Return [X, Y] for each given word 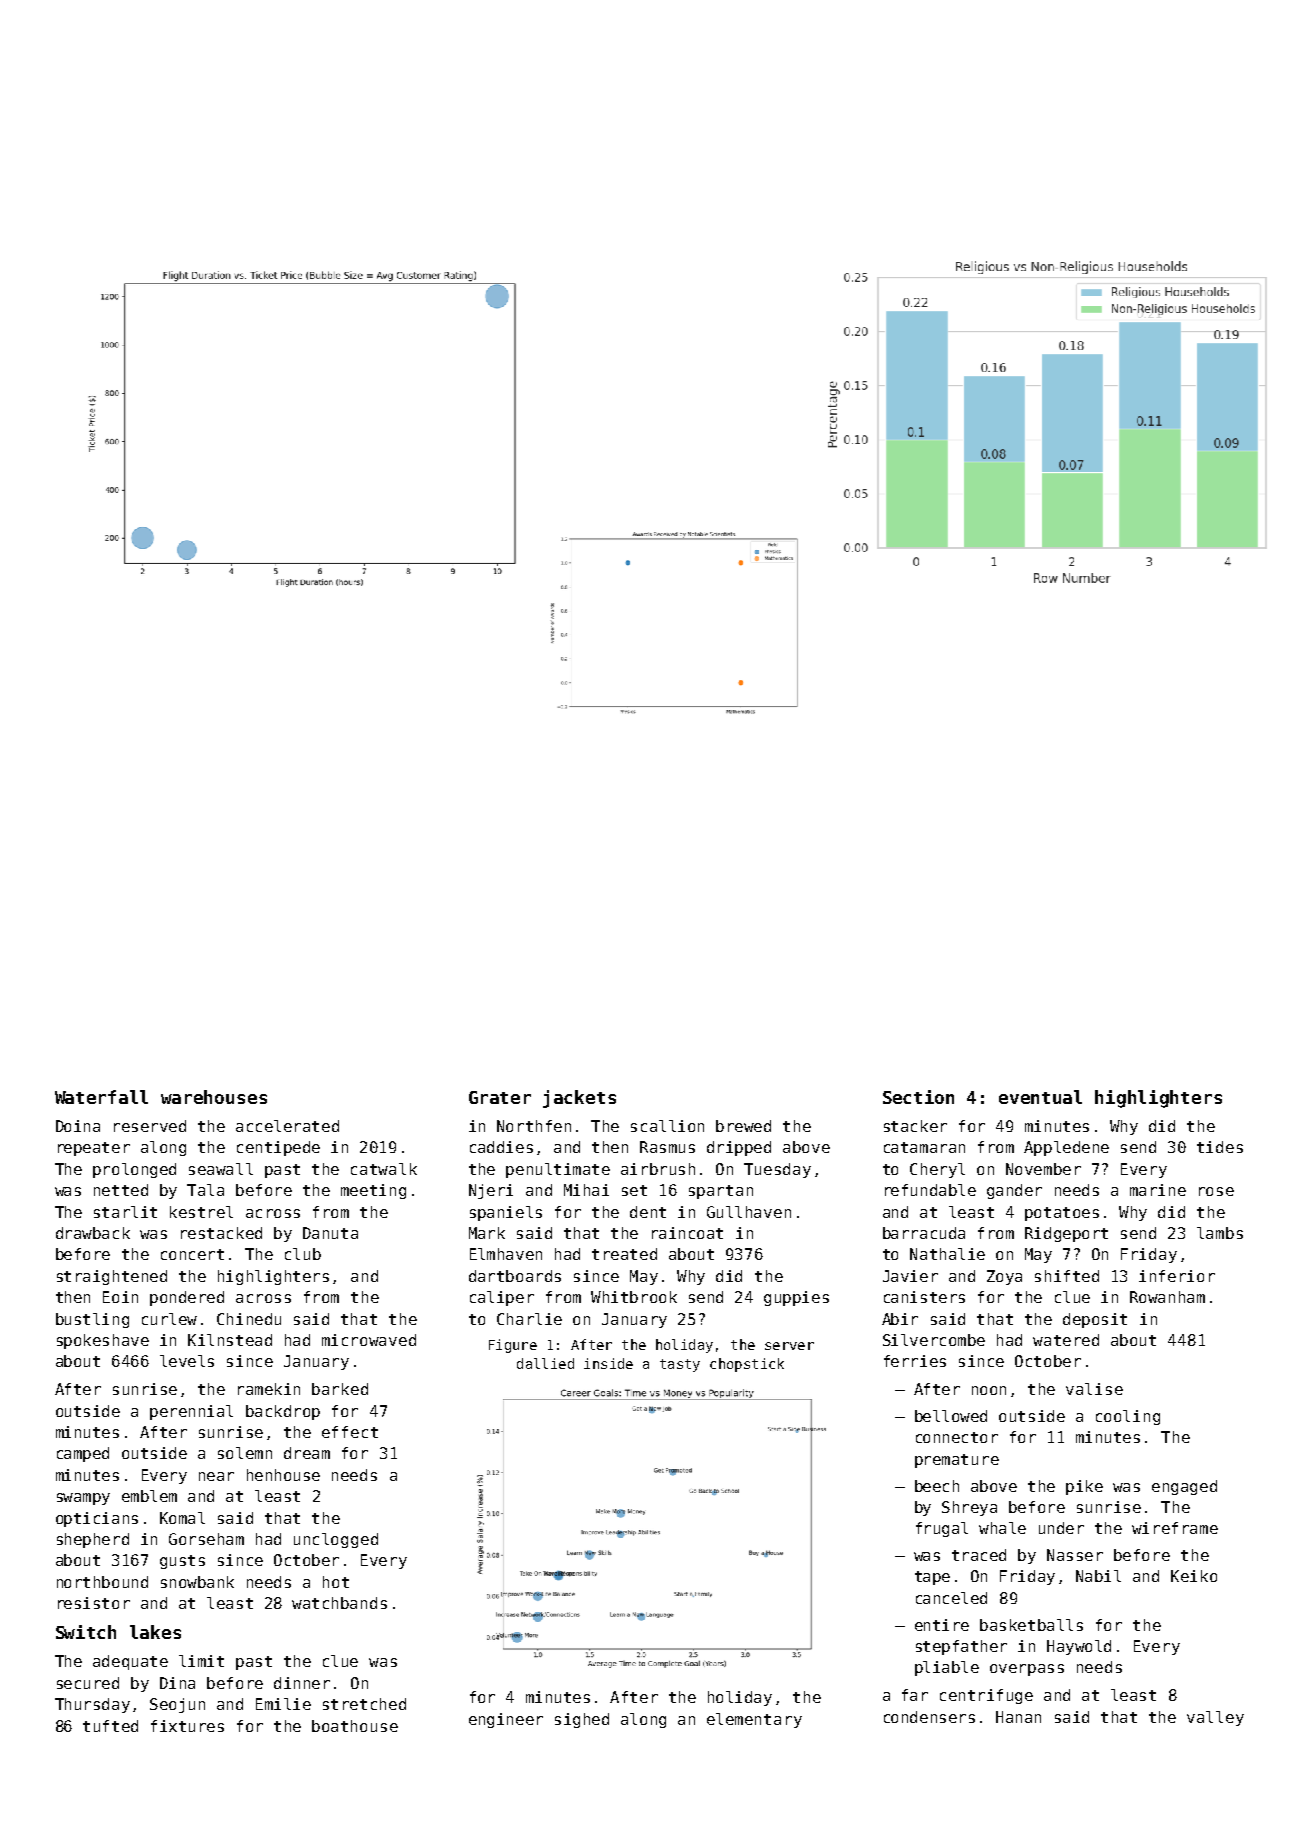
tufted [110, 1726]
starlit [125, 1212]
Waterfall [101, 1097]
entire [942, 1625]
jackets [579, 1099]
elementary [754, 1720]
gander [1014, 1191]
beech [937, 1486]
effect [350, 1432]
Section [918, 1097]
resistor [94, 1603]
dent [648, 1212]
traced [979, 1555]
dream [307, 1453]
